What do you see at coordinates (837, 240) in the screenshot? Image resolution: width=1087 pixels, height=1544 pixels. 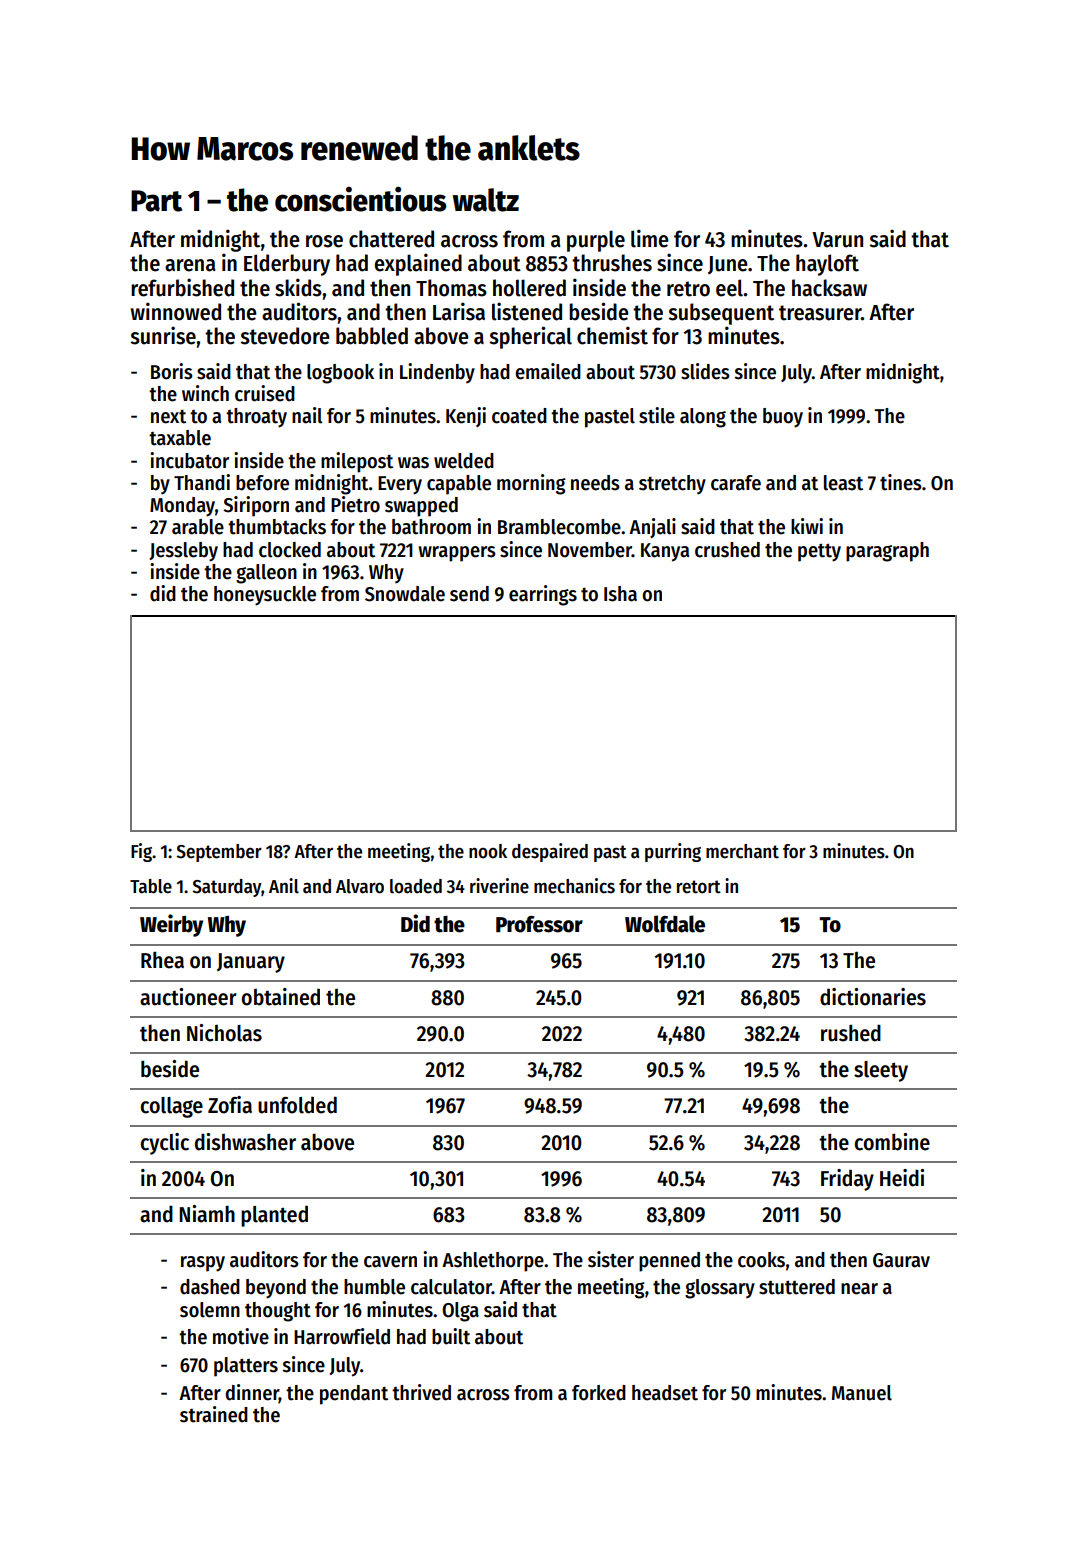 I see `Varun` at bounding box center [837, 240].
